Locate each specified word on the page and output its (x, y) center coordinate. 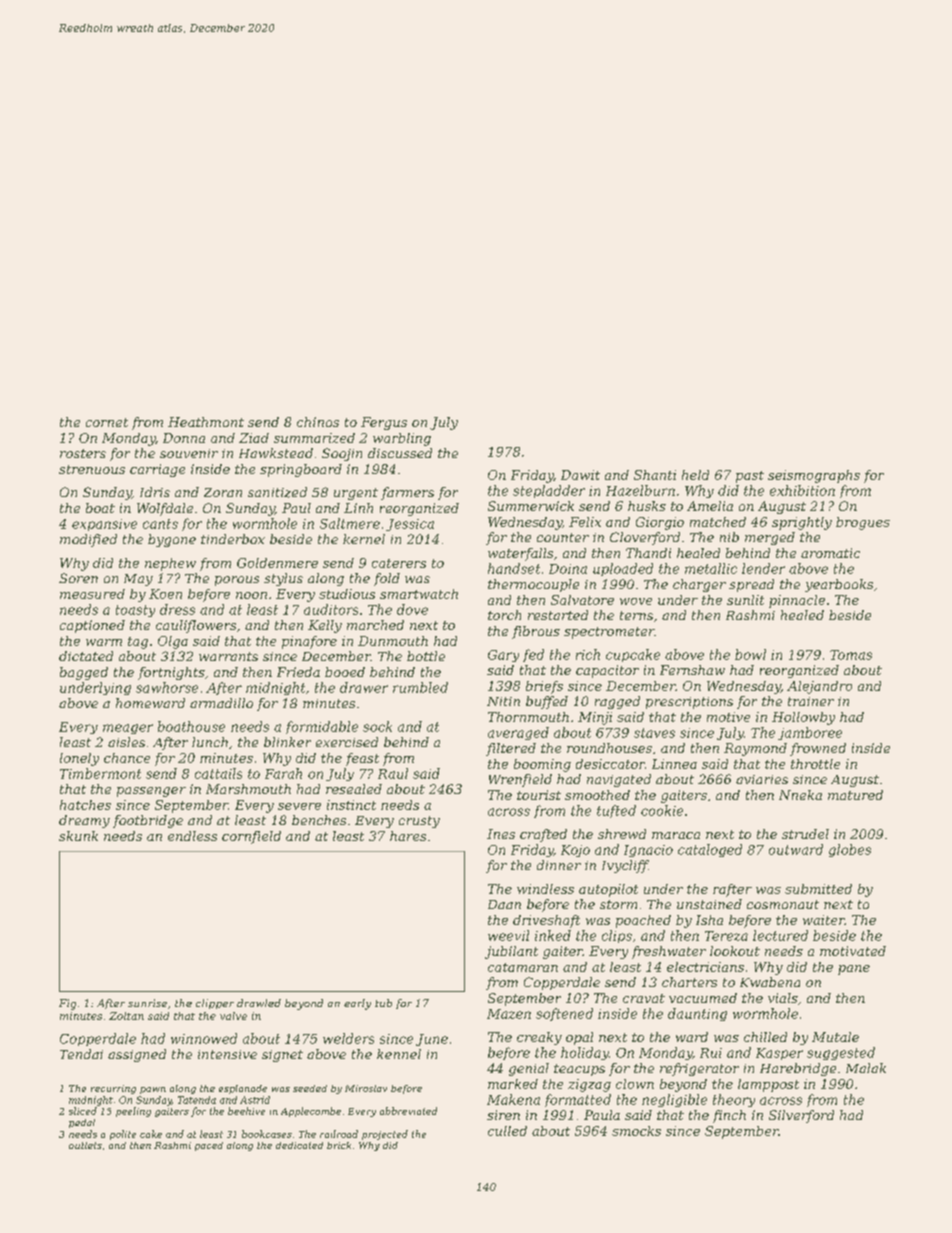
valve (233, 1016)
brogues (863, 523)
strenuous (92, 469)
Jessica (410, 525)
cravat (644, 998)
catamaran (523, 967)
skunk (78, 836)
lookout (735, 951)
